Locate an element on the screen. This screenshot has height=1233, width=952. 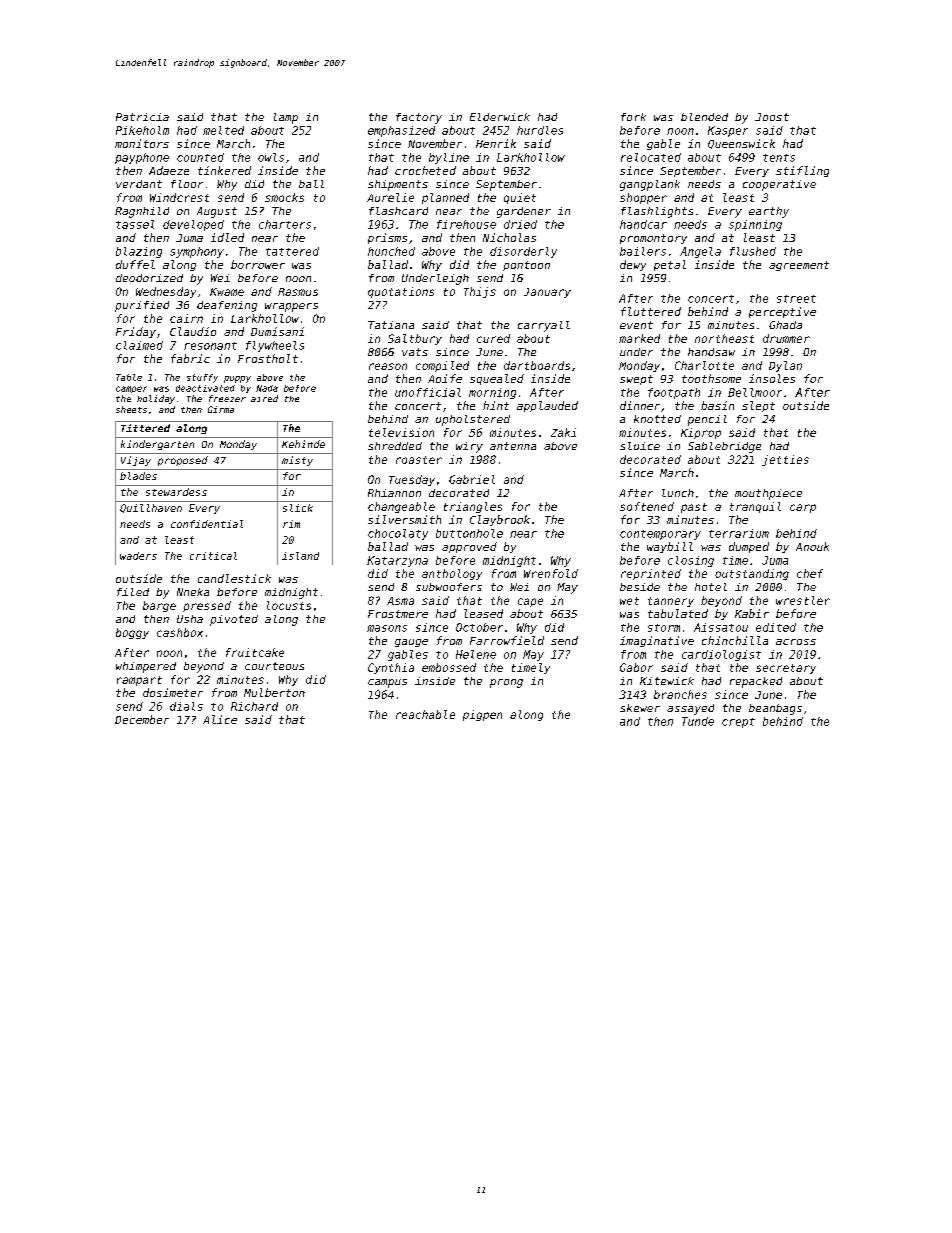
contemporary is located at coordinates (660, 535).
